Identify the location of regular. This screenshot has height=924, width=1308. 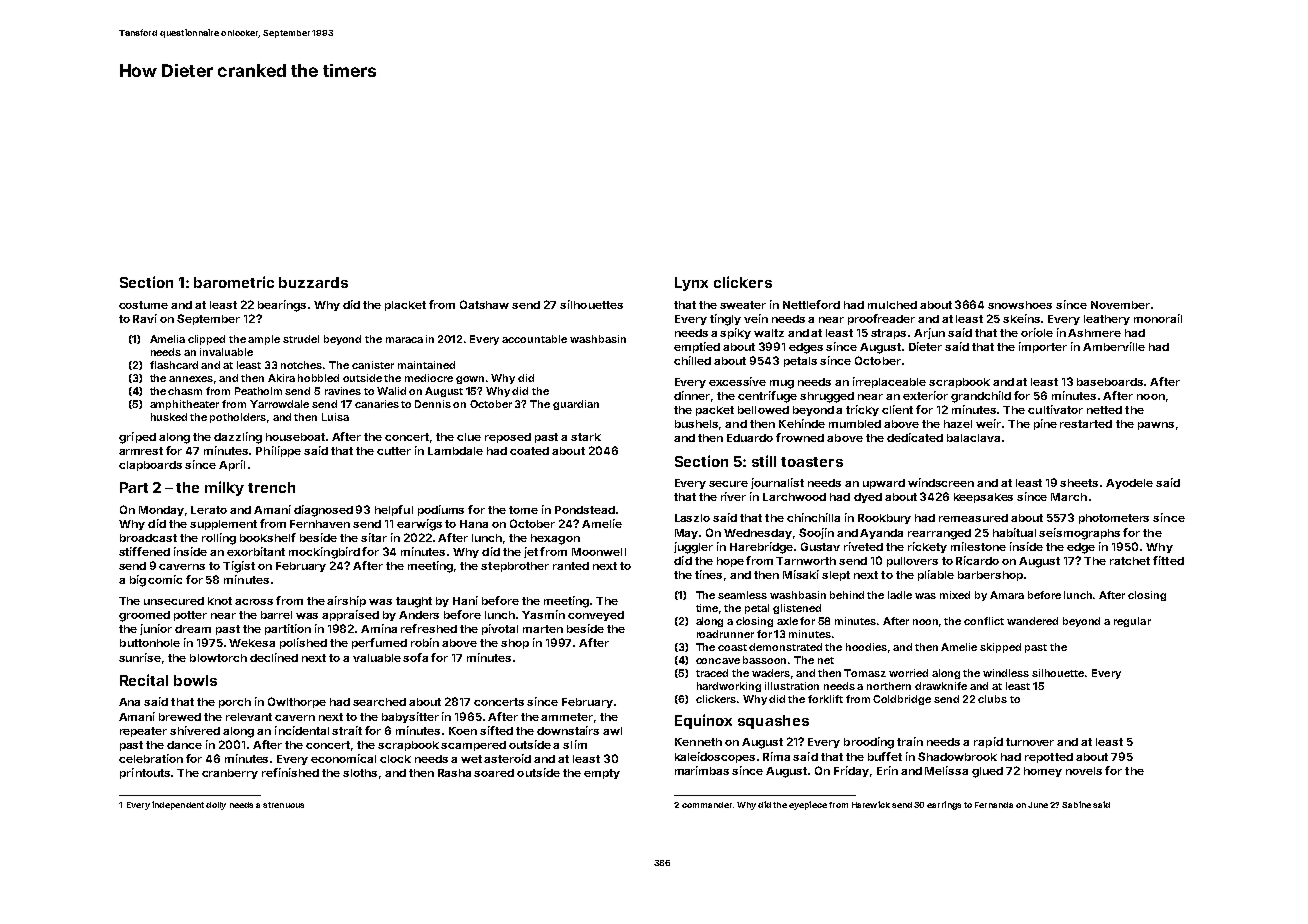
(1132, 622).
